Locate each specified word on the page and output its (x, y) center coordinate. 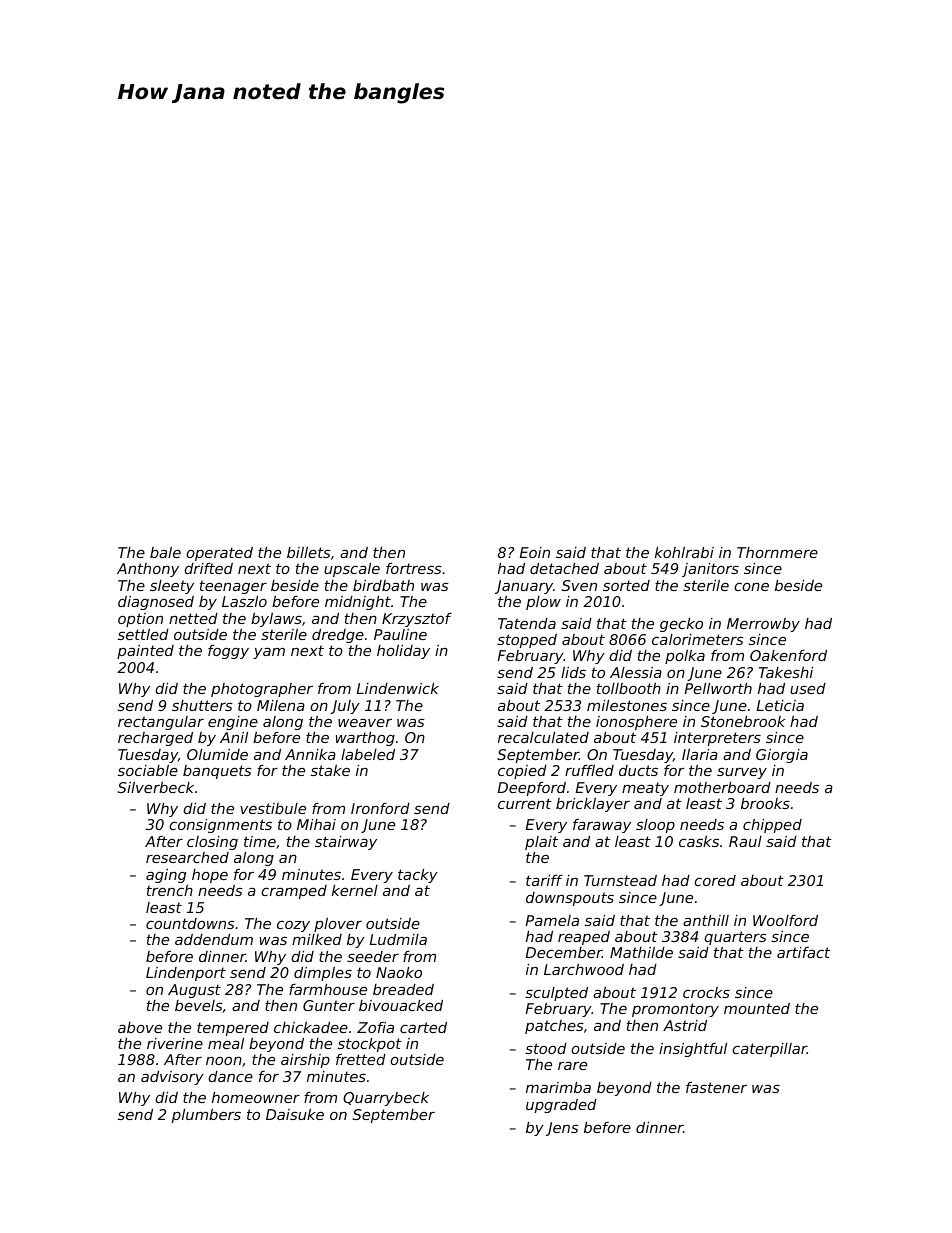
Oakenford (788, 655)
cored (715, 880)
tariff (544, 880)
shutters (202, 705)
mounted (757, 1008)
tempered (233, 1029)
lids (573, 672)
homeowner (256, 1097)
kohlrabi (684, 552)
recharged (155, 739)
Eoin (535, 552)
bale (165, 552)
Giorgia (782, 756)
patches (554, 1027)
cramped (294, 892)
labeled (368, 754)
